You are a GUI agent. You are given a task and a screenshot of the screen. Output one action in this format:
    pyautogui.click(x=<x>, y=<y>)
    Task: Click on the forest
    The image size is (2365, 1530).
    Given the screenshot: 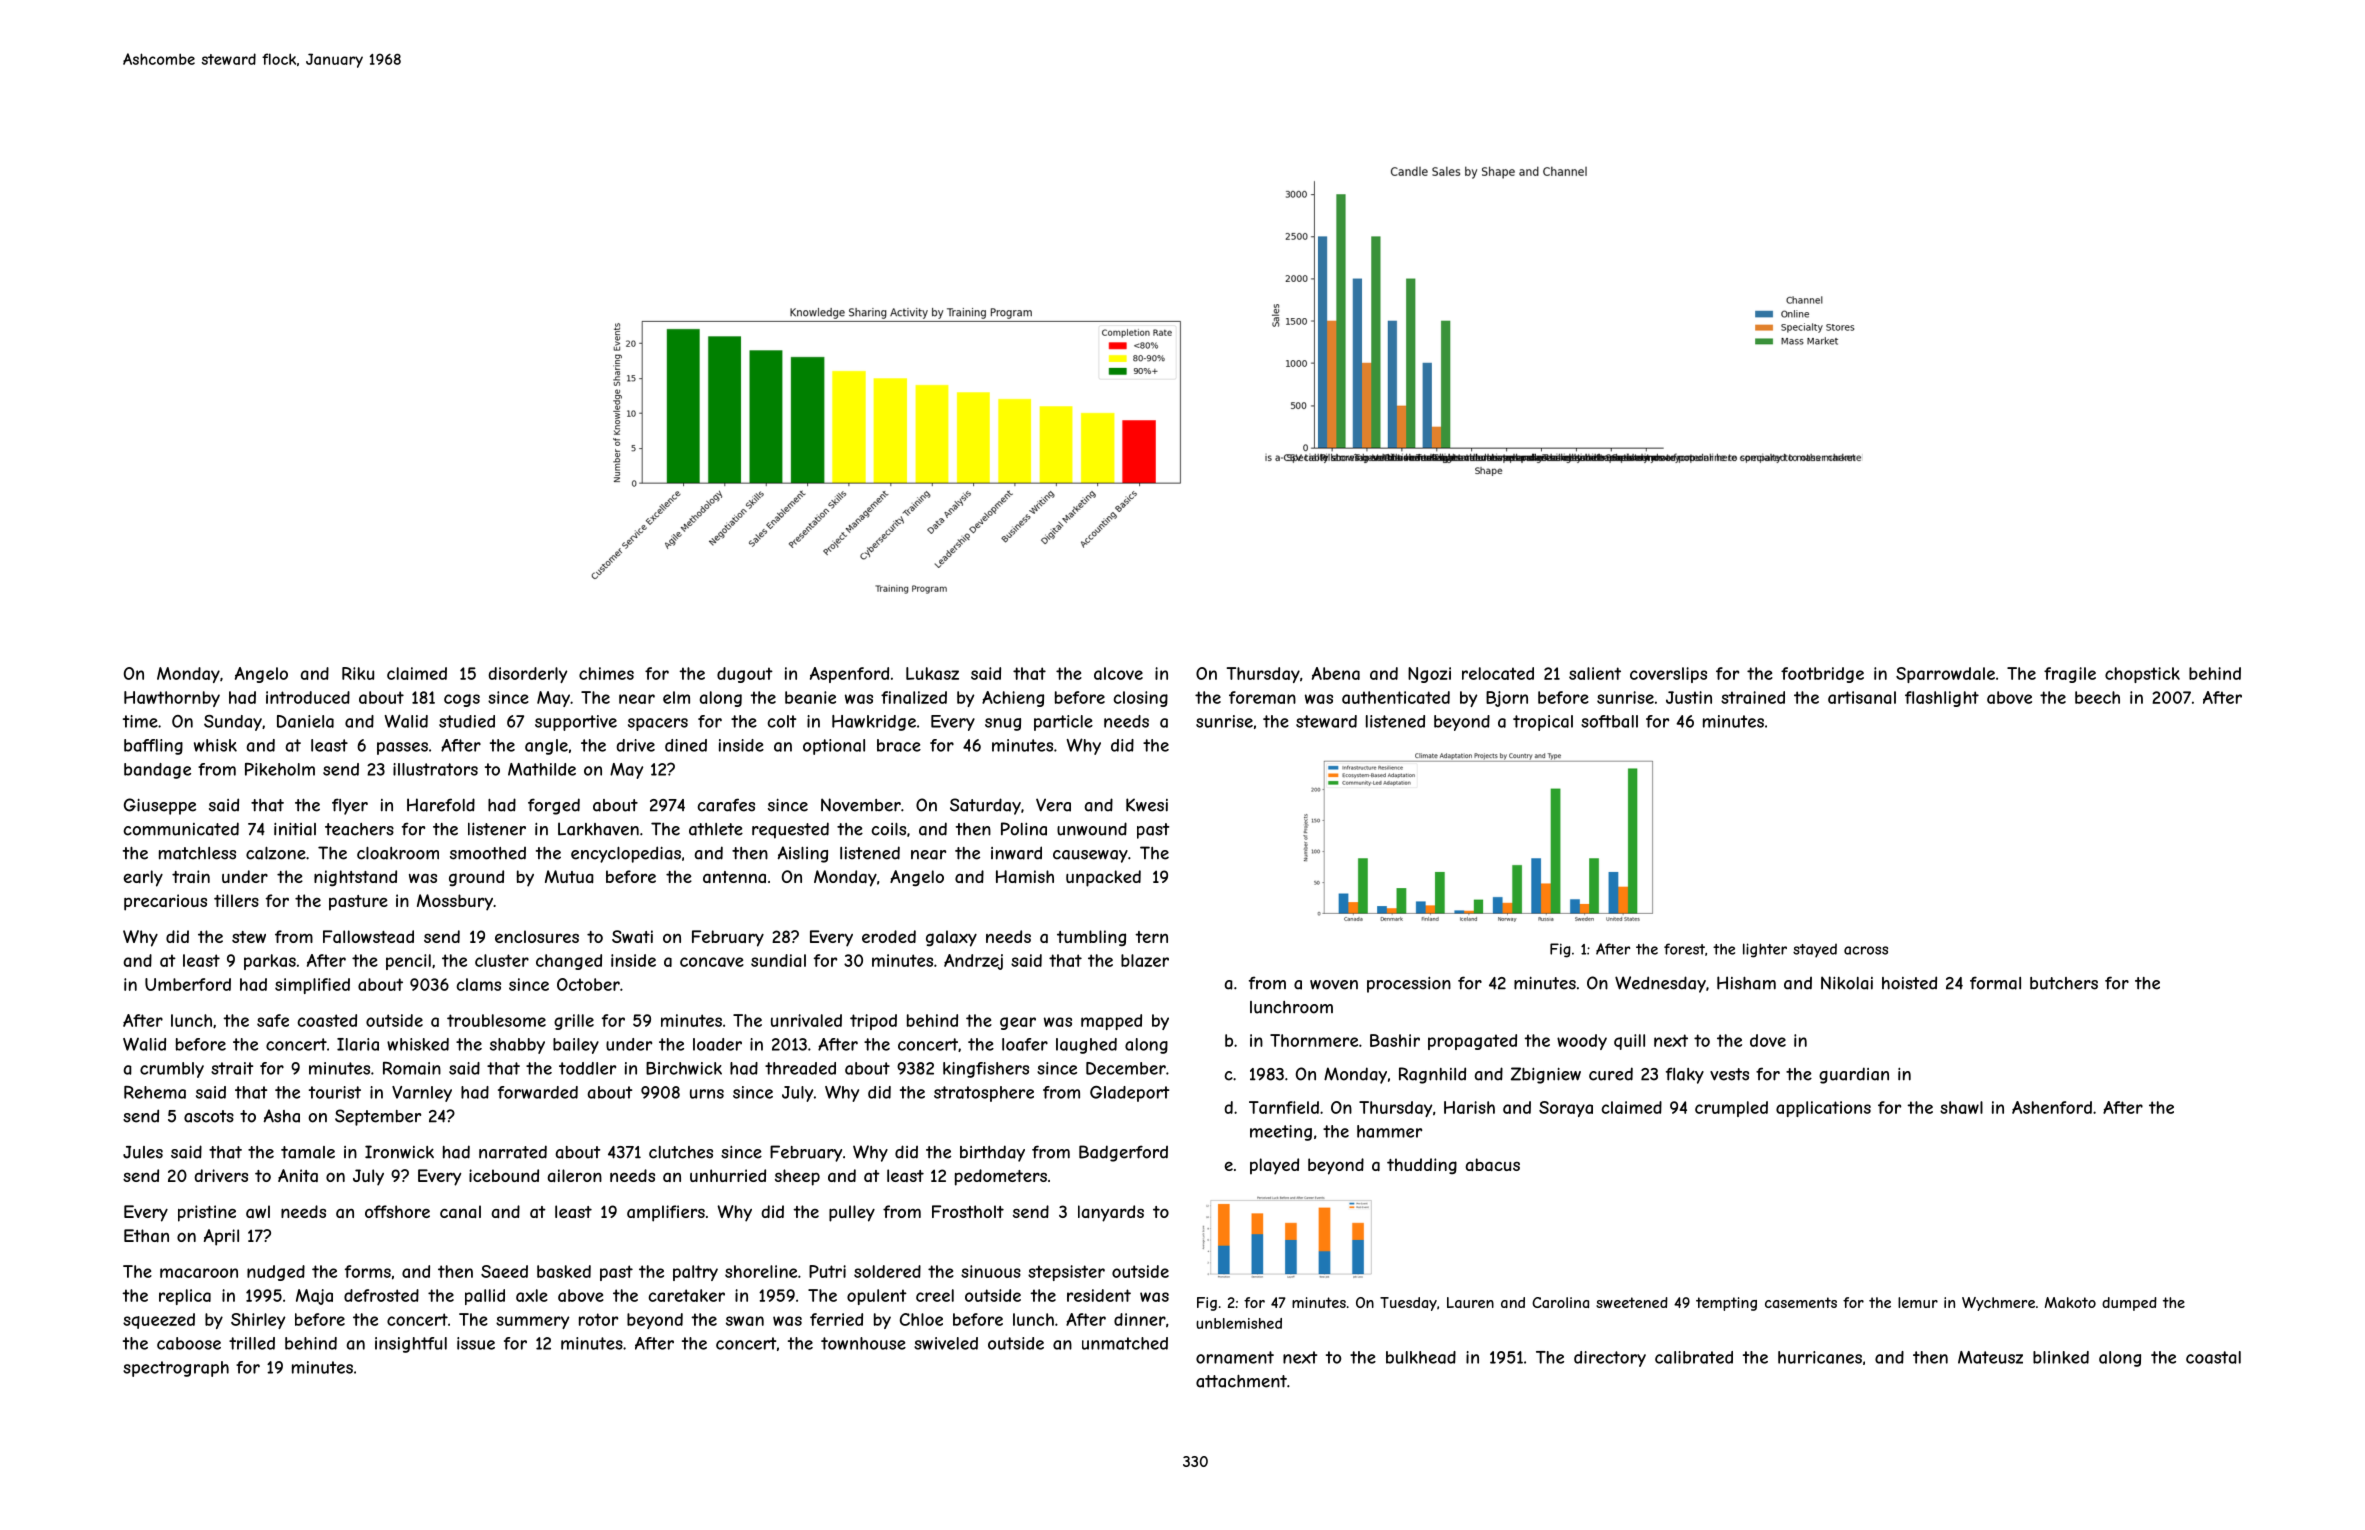 What is the action you would take?
    pyautogui.click(x=1684, y=949)
